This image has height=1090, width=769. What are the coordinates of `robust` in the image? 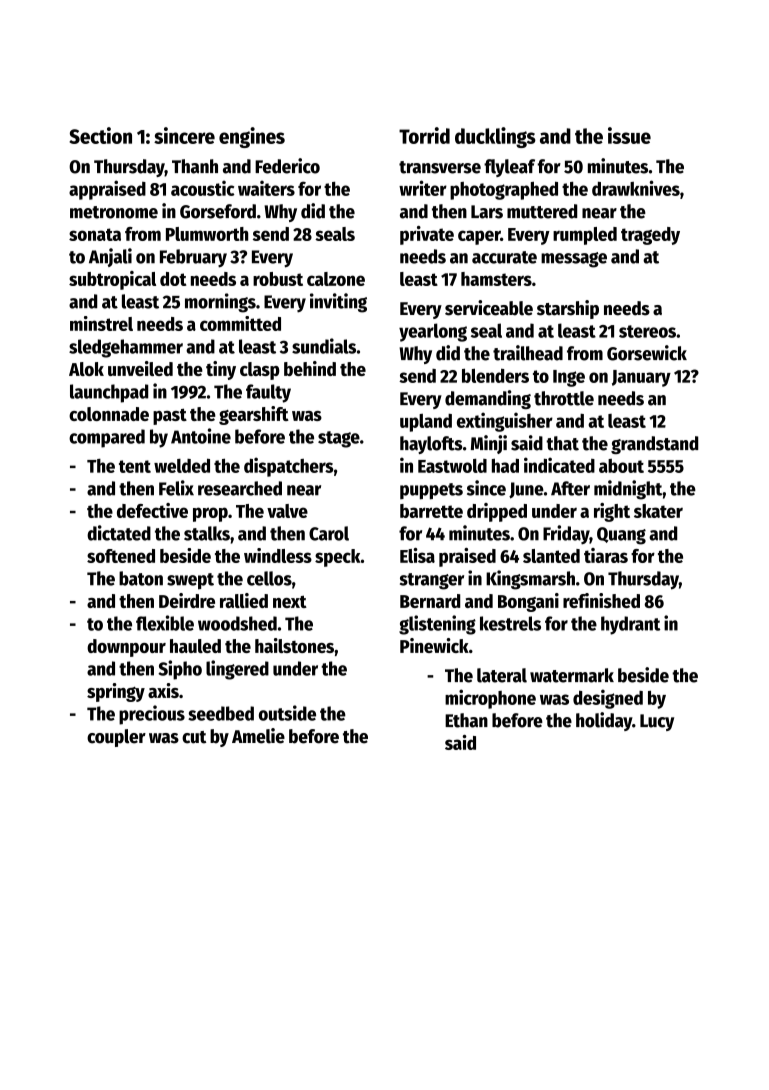 It's located at (278, 279).
